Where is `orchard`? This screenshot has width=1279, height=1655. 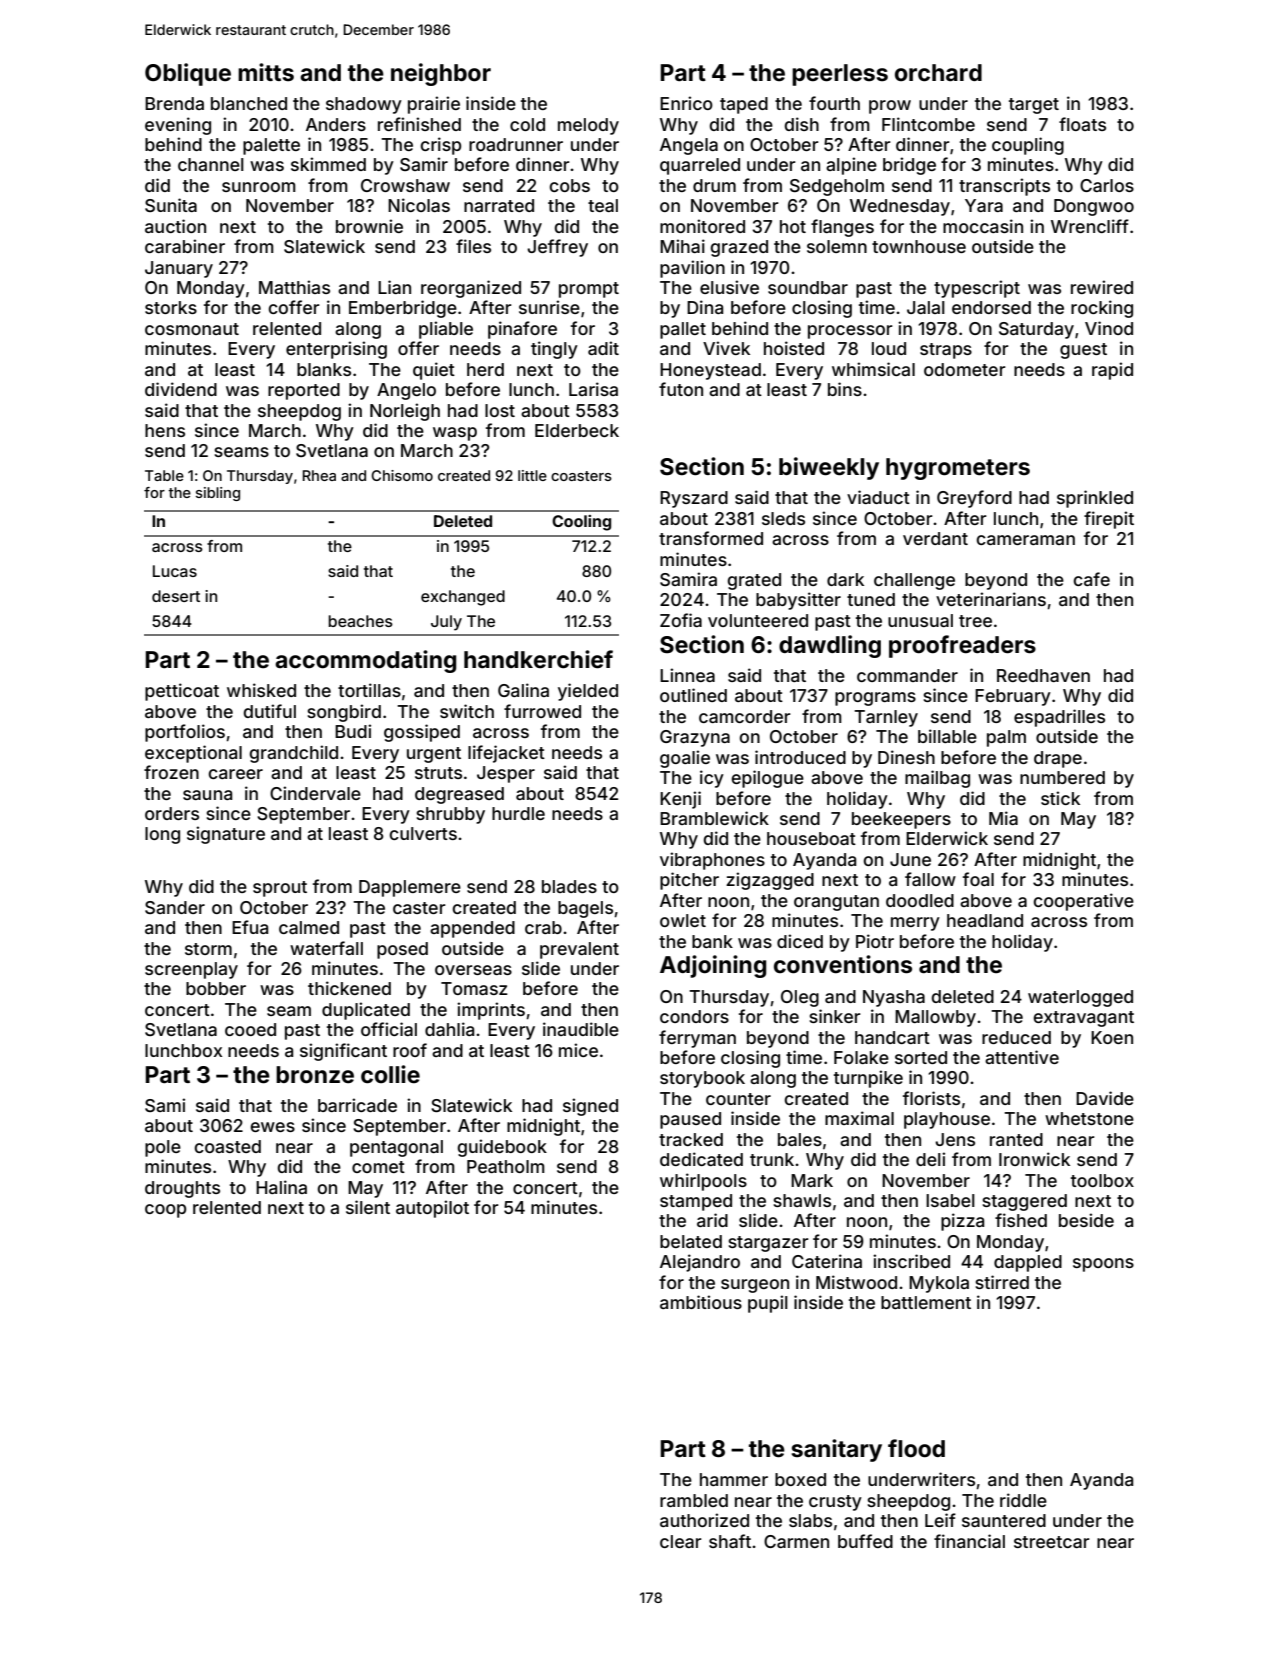 orchard is located at coordinates (938, 73).
